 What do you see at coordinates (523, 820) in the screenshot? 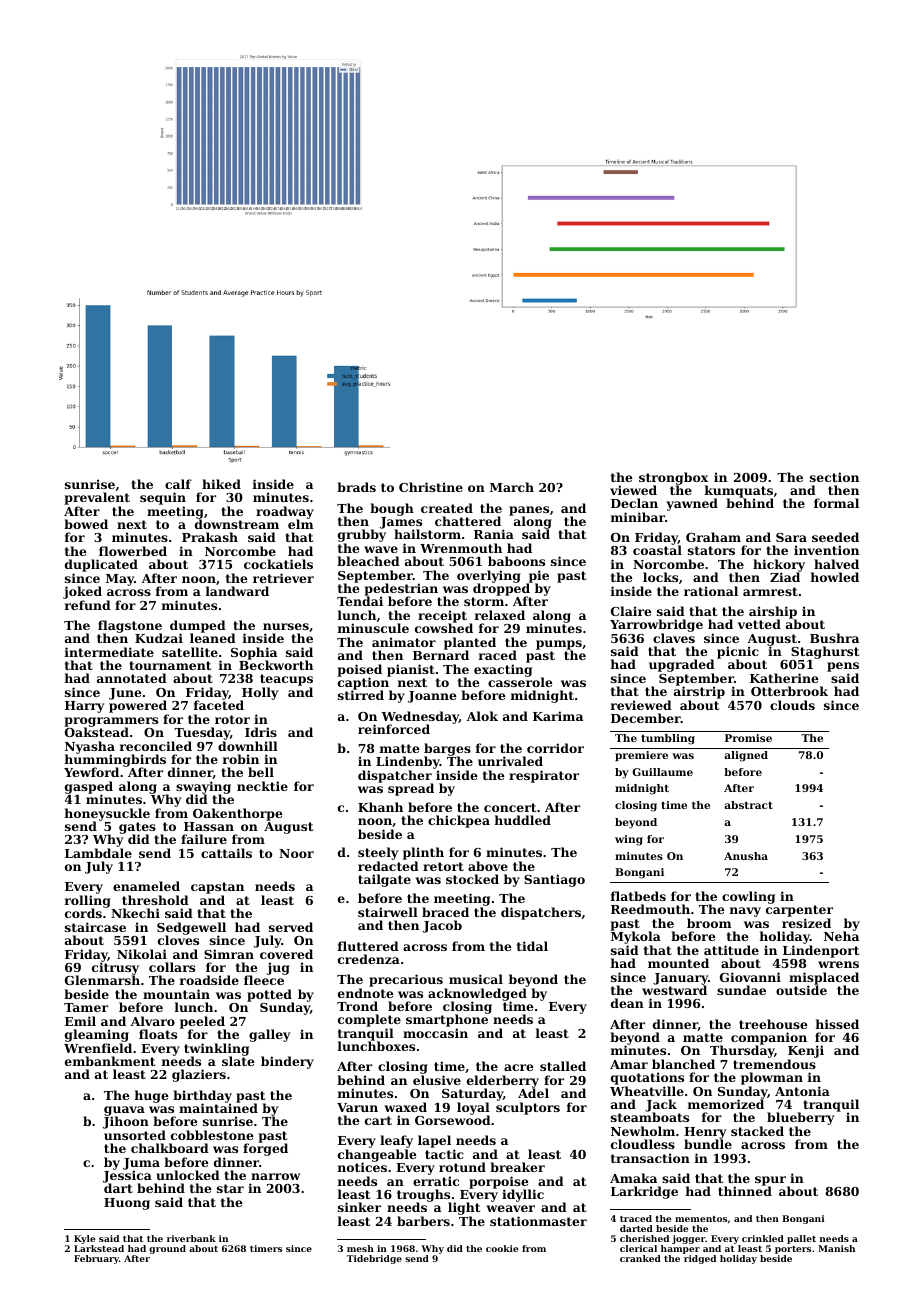
I see `huddled` at bounding box center [523, 820].
